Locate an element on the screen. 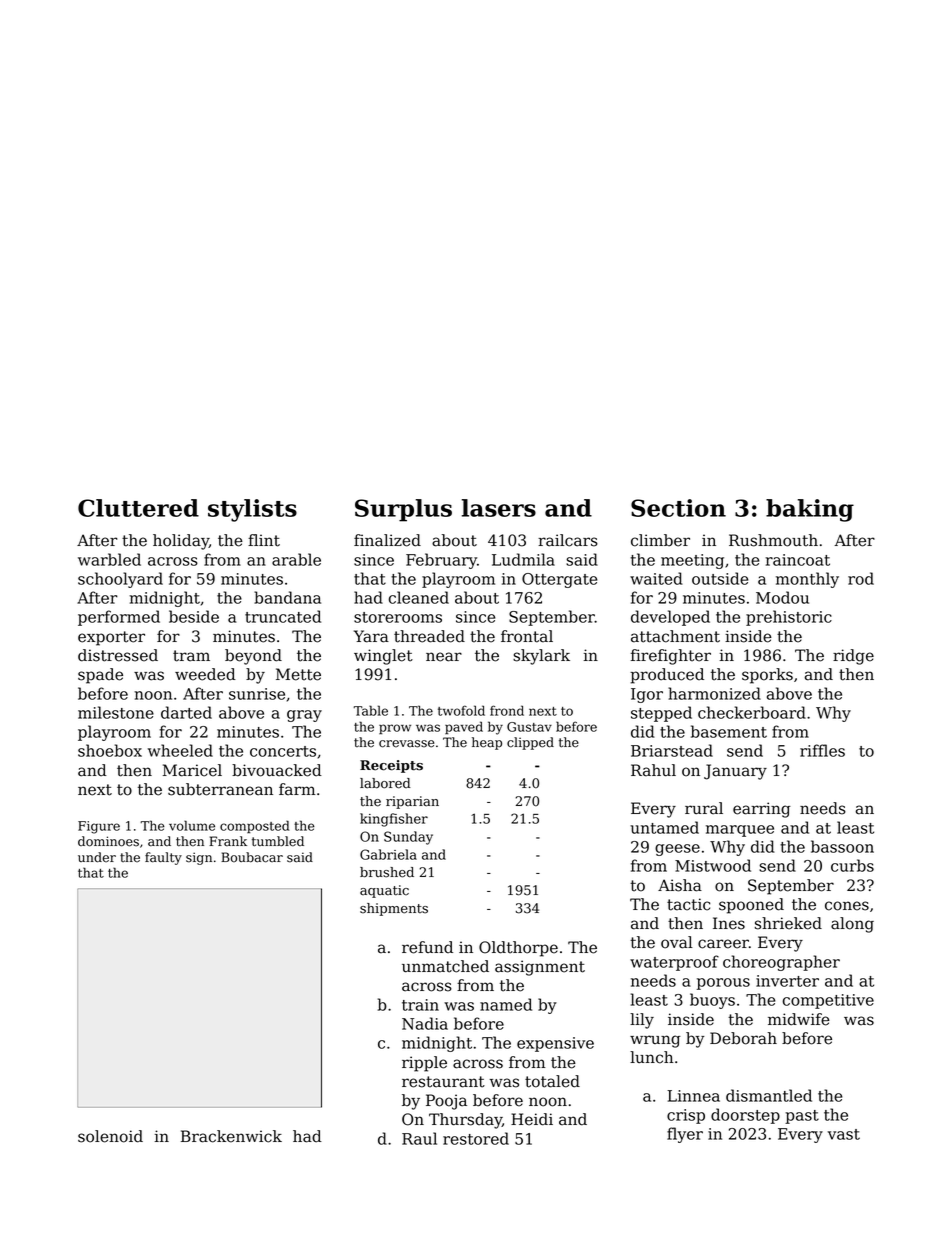  named is located at coordinates (506, 1004).
